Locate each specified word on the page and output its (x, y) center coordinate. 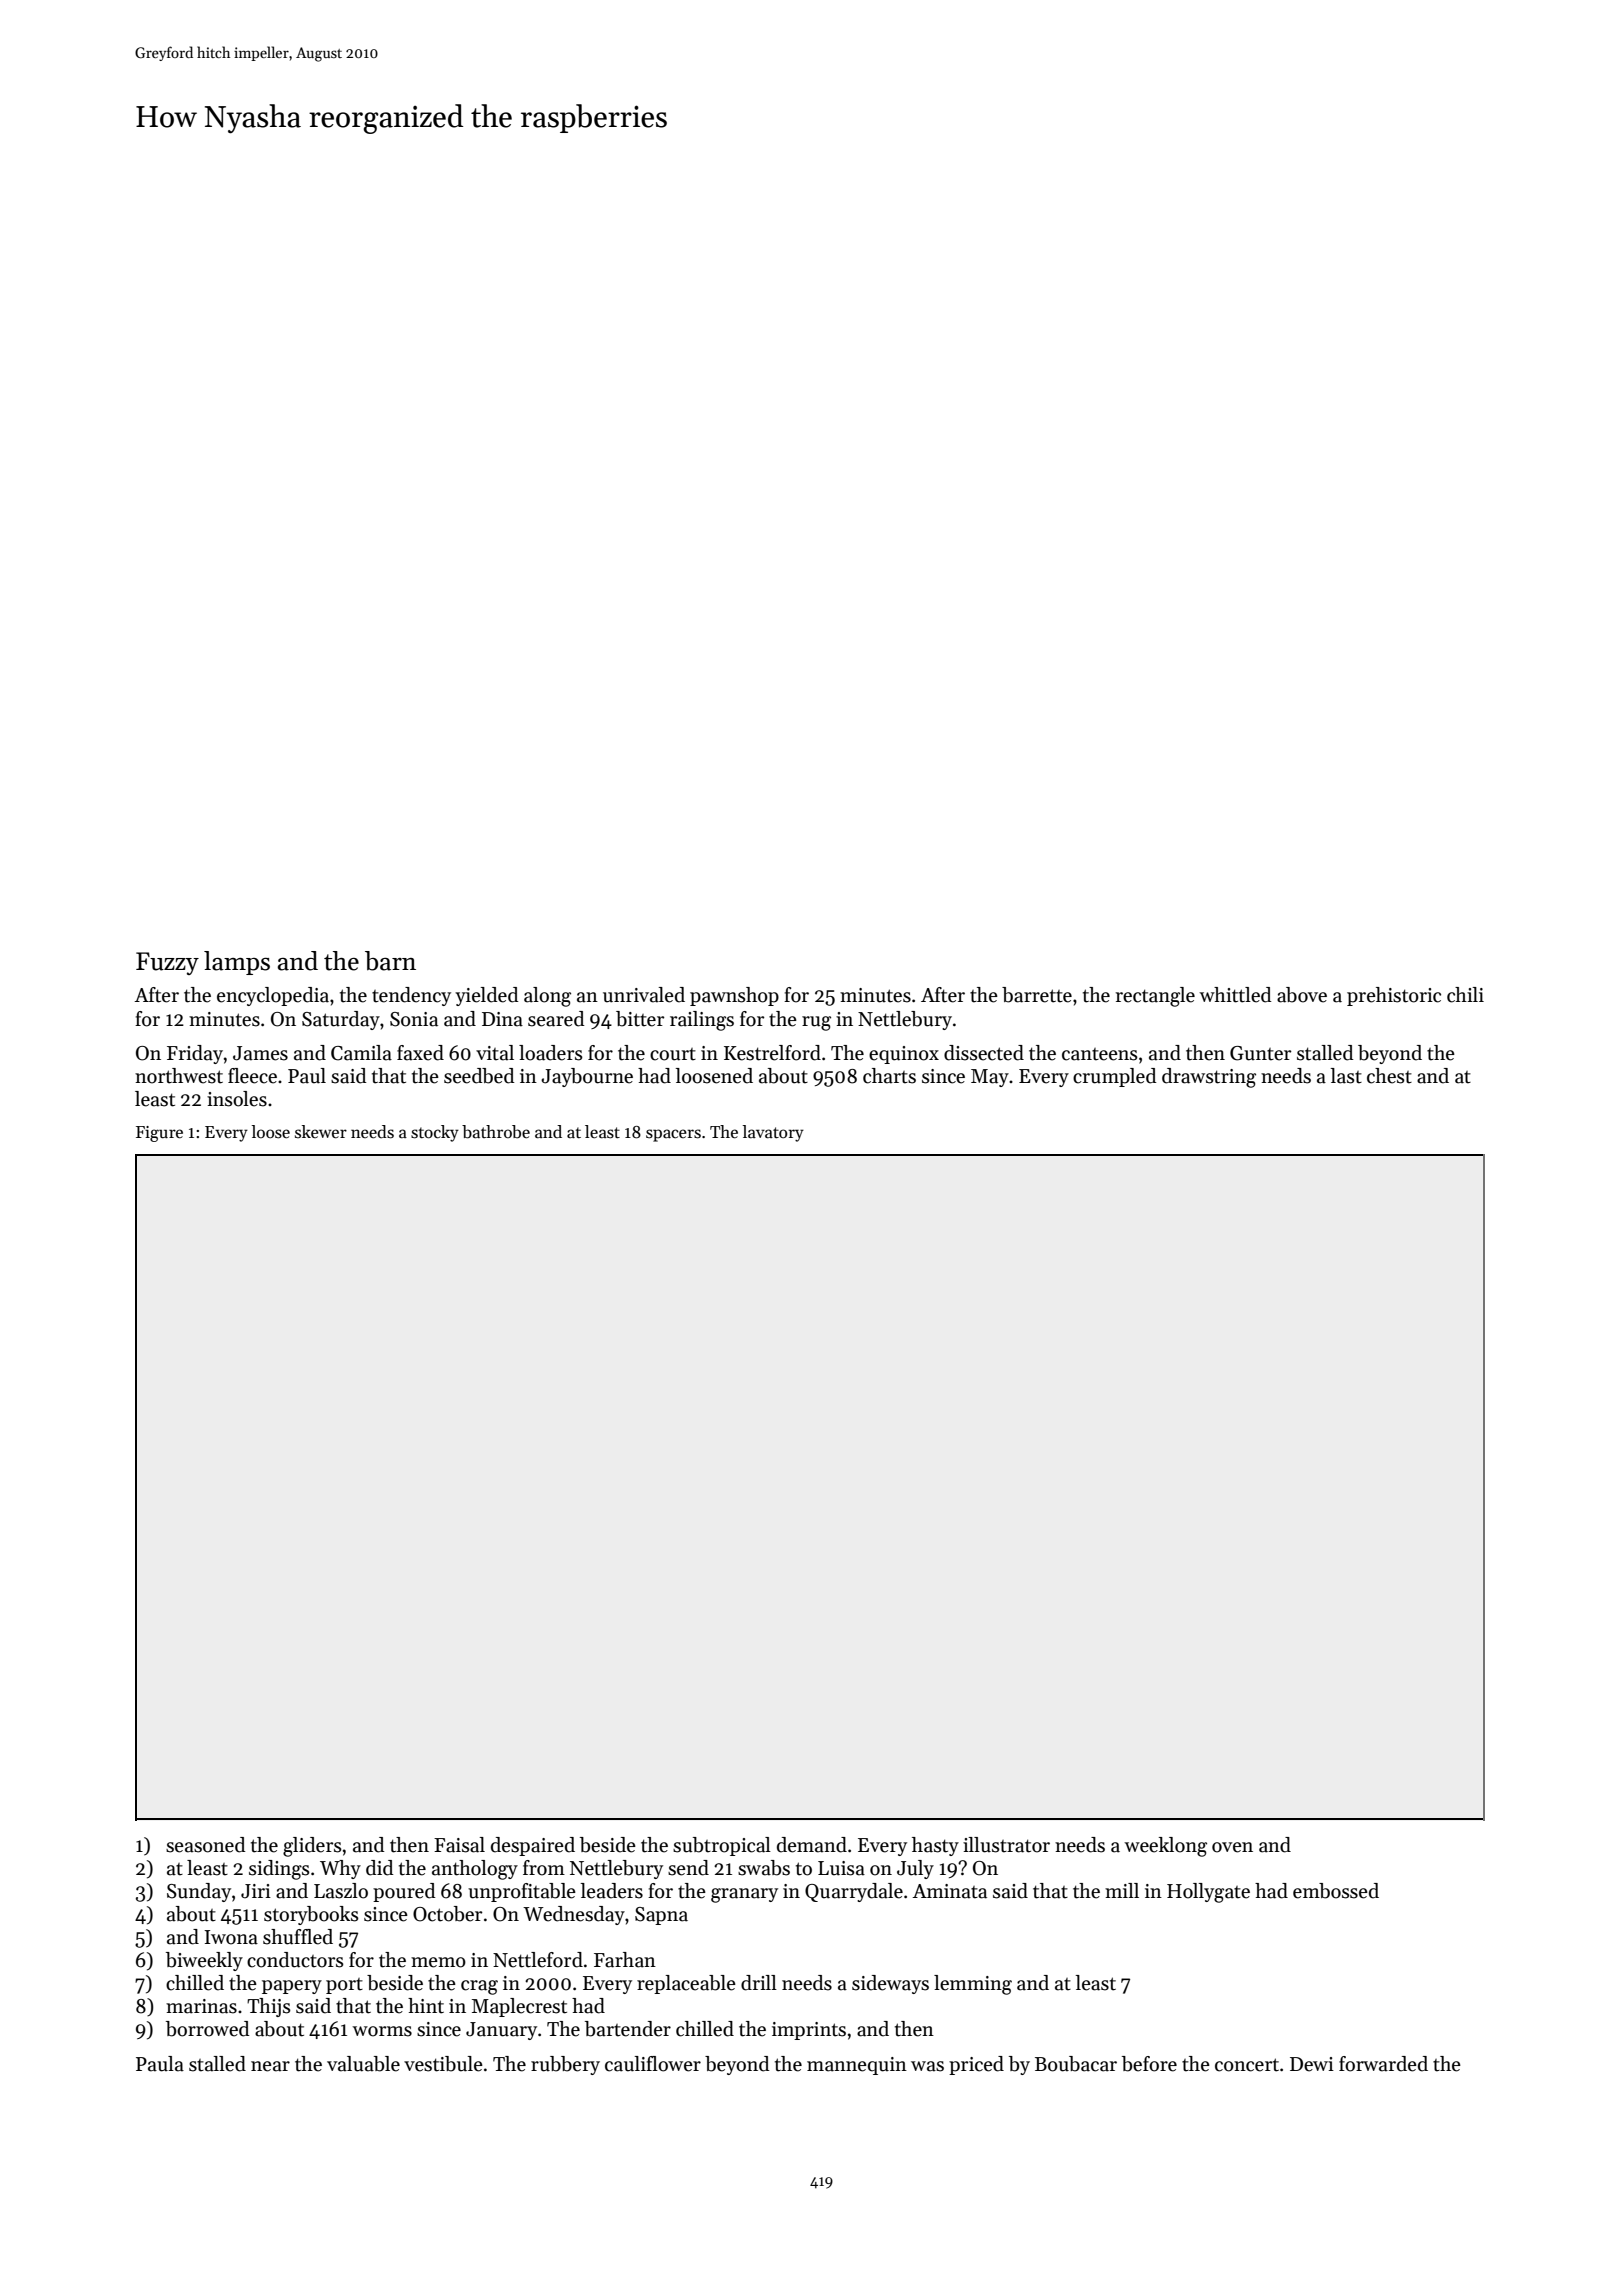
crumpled (1115, 1077)
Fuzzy (167, 963)
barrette (1037, 995)
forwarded (1383, 2064)
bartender (628, 2029)
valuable (363, 2064)
